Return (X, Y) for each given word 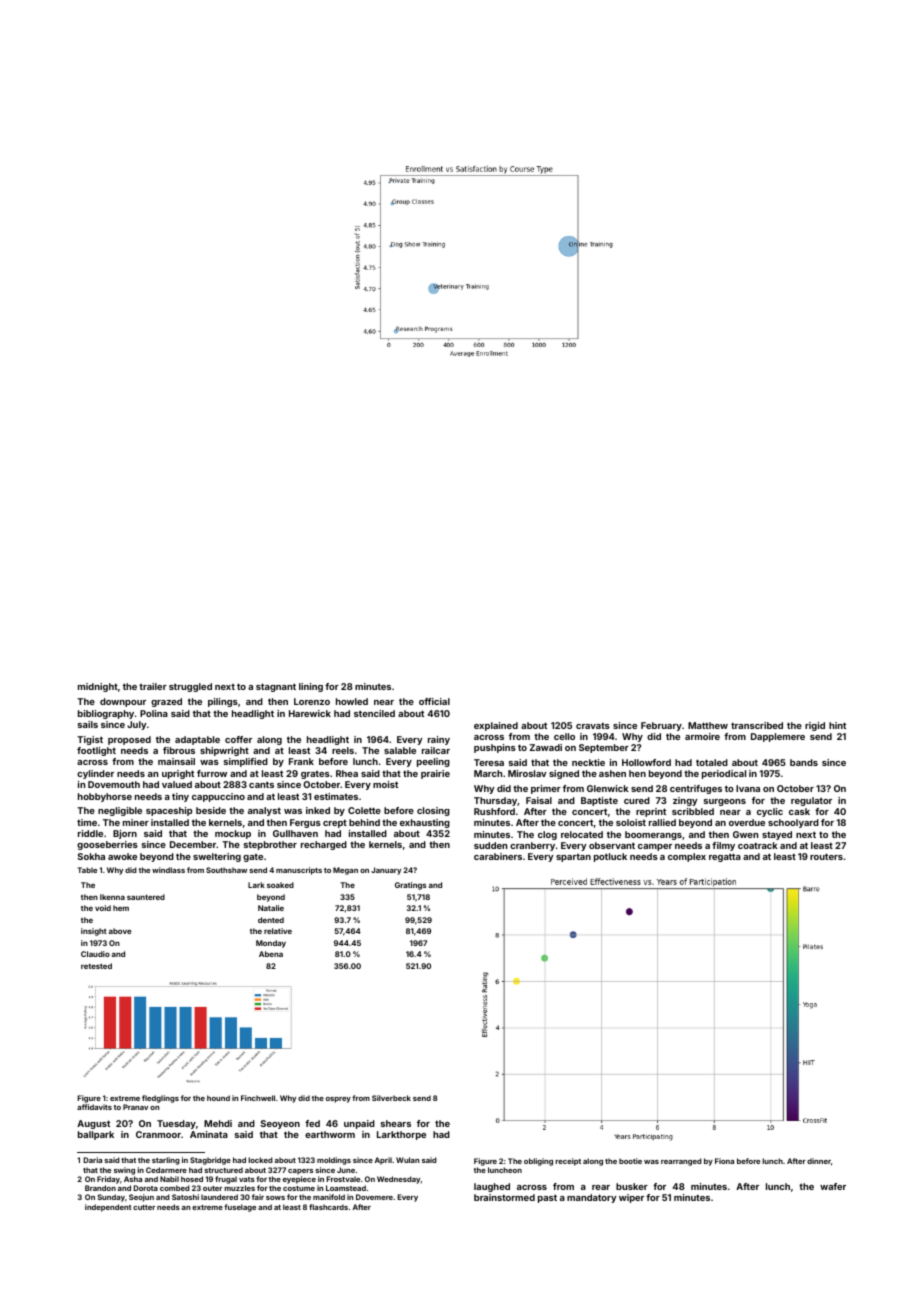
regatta (725, 857)
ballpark (96, 1135)
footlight (96, 751)
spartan (573, 858)
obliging (538, 1162)
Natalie (271, 908)
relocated (582, 834)
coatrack (758, 845)
